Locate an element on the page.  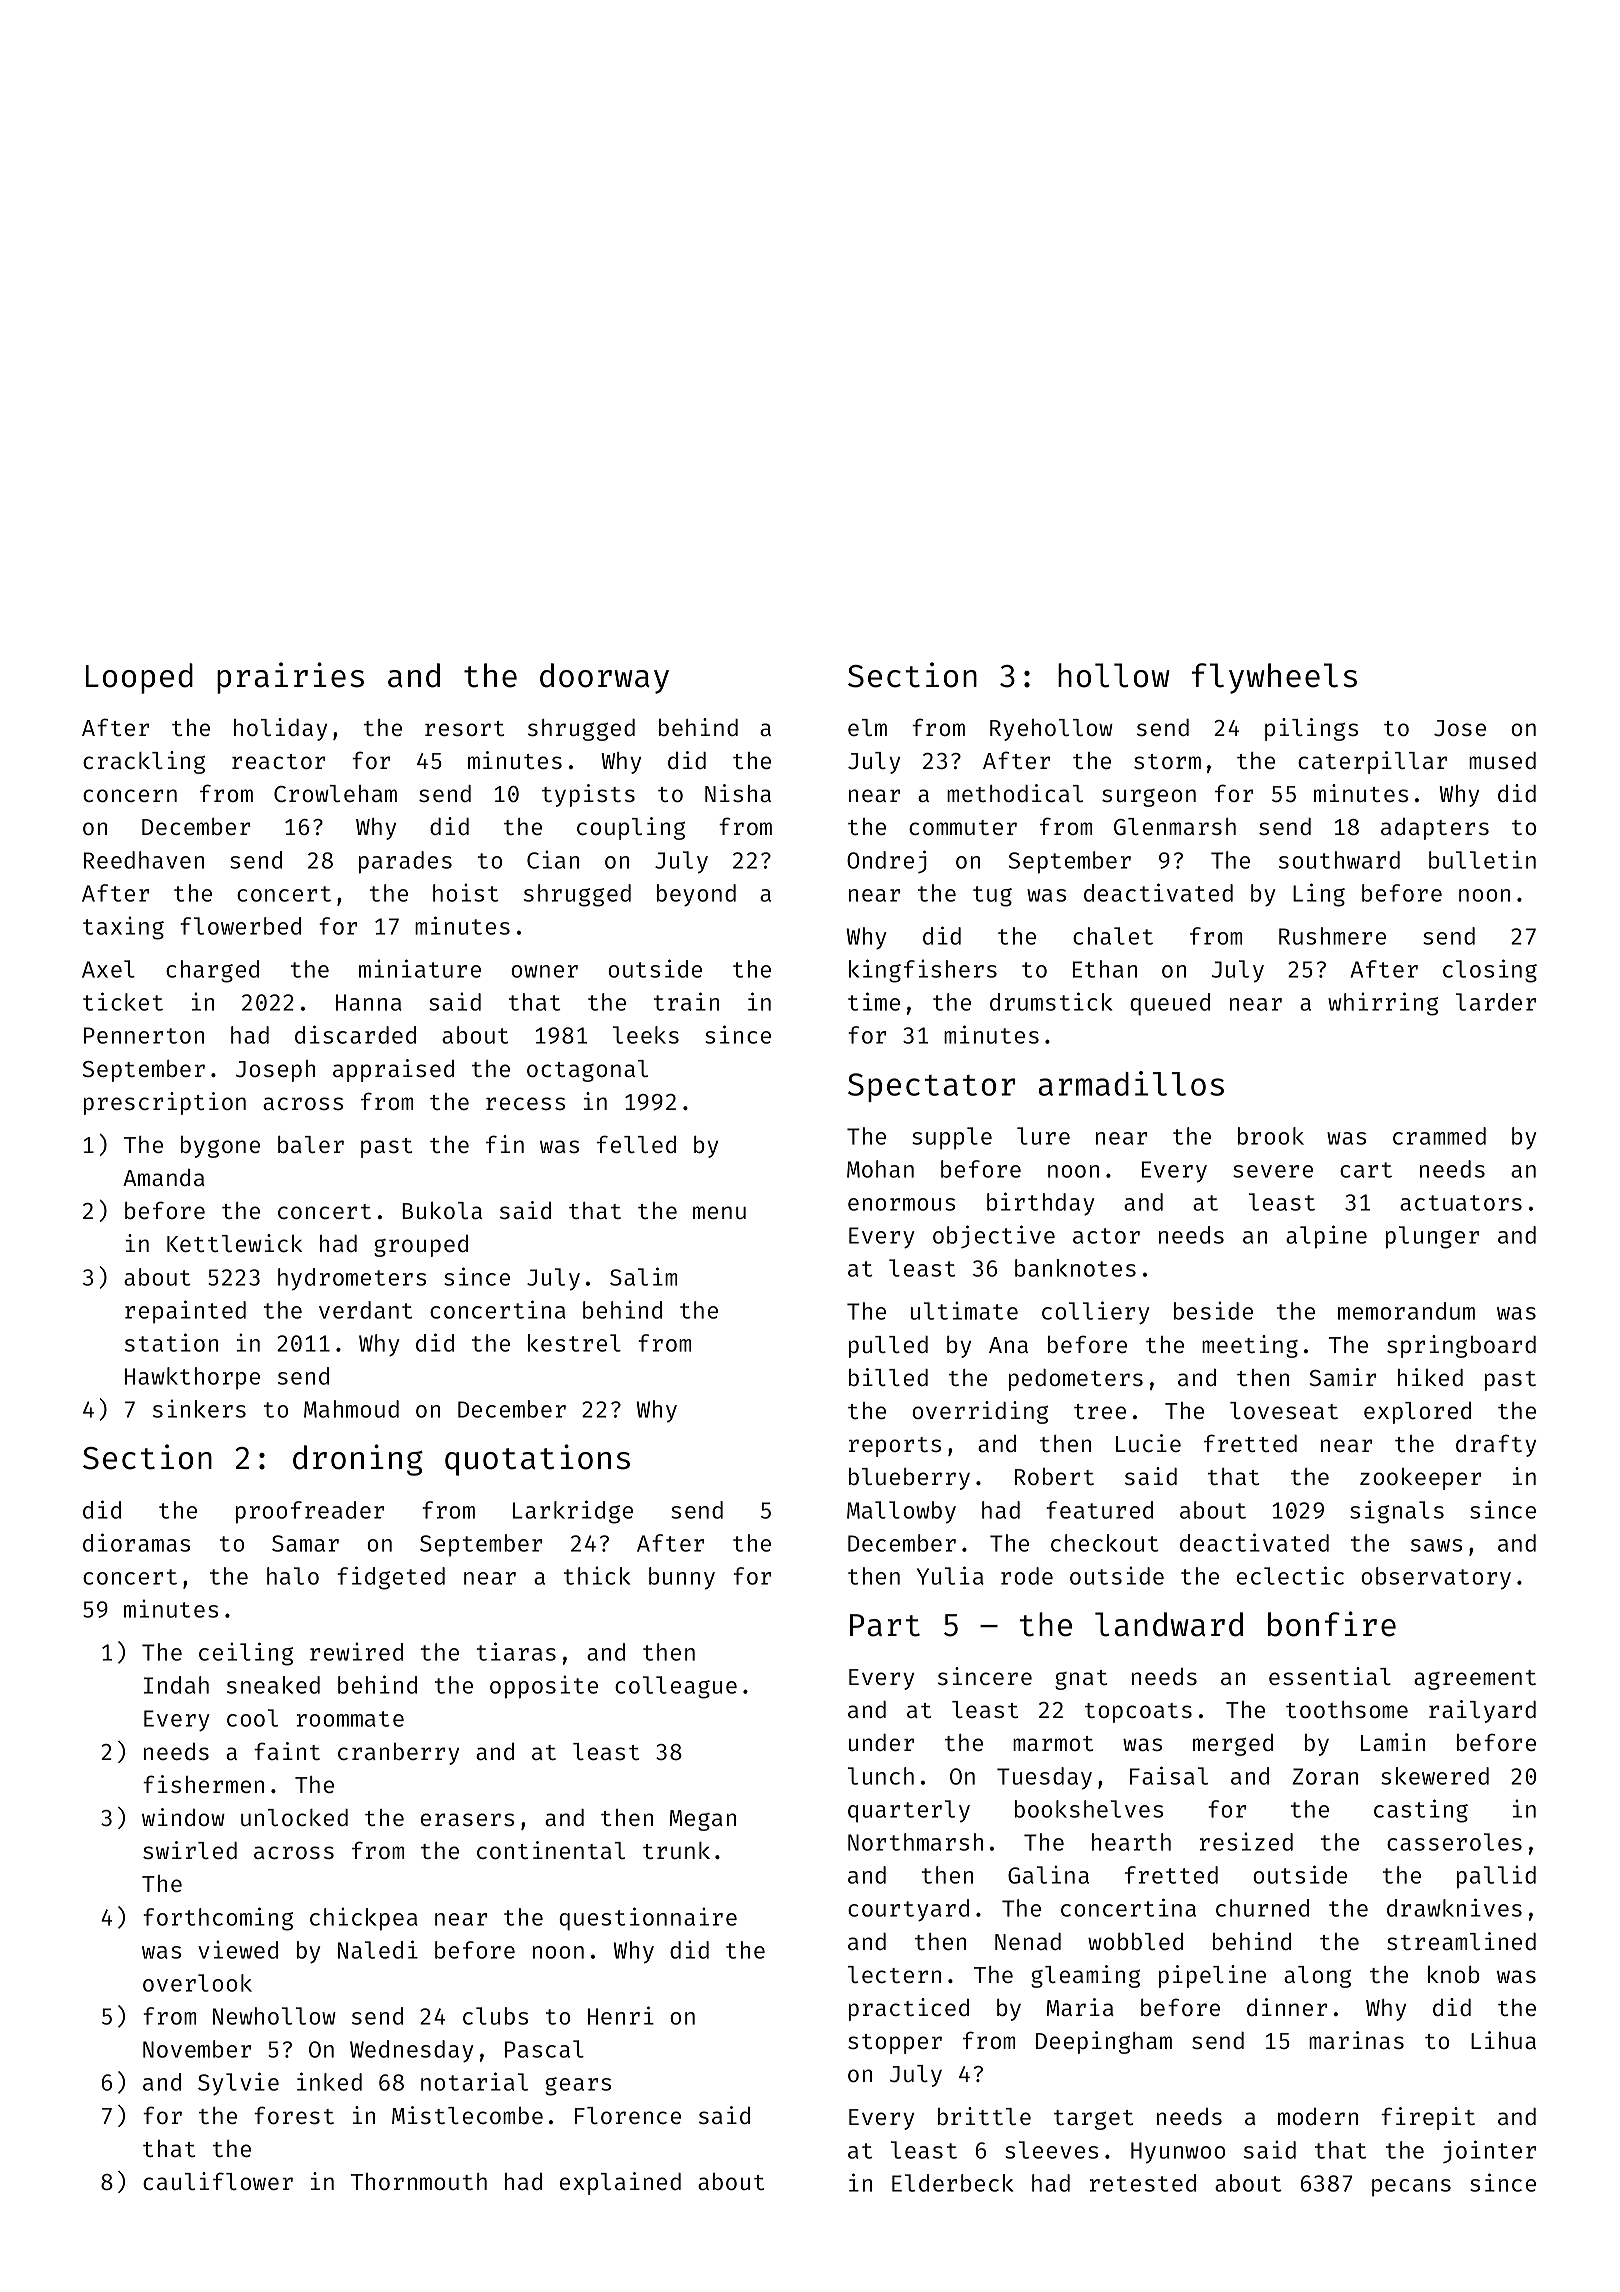
Henri is located at coordinates (621, 2015).
